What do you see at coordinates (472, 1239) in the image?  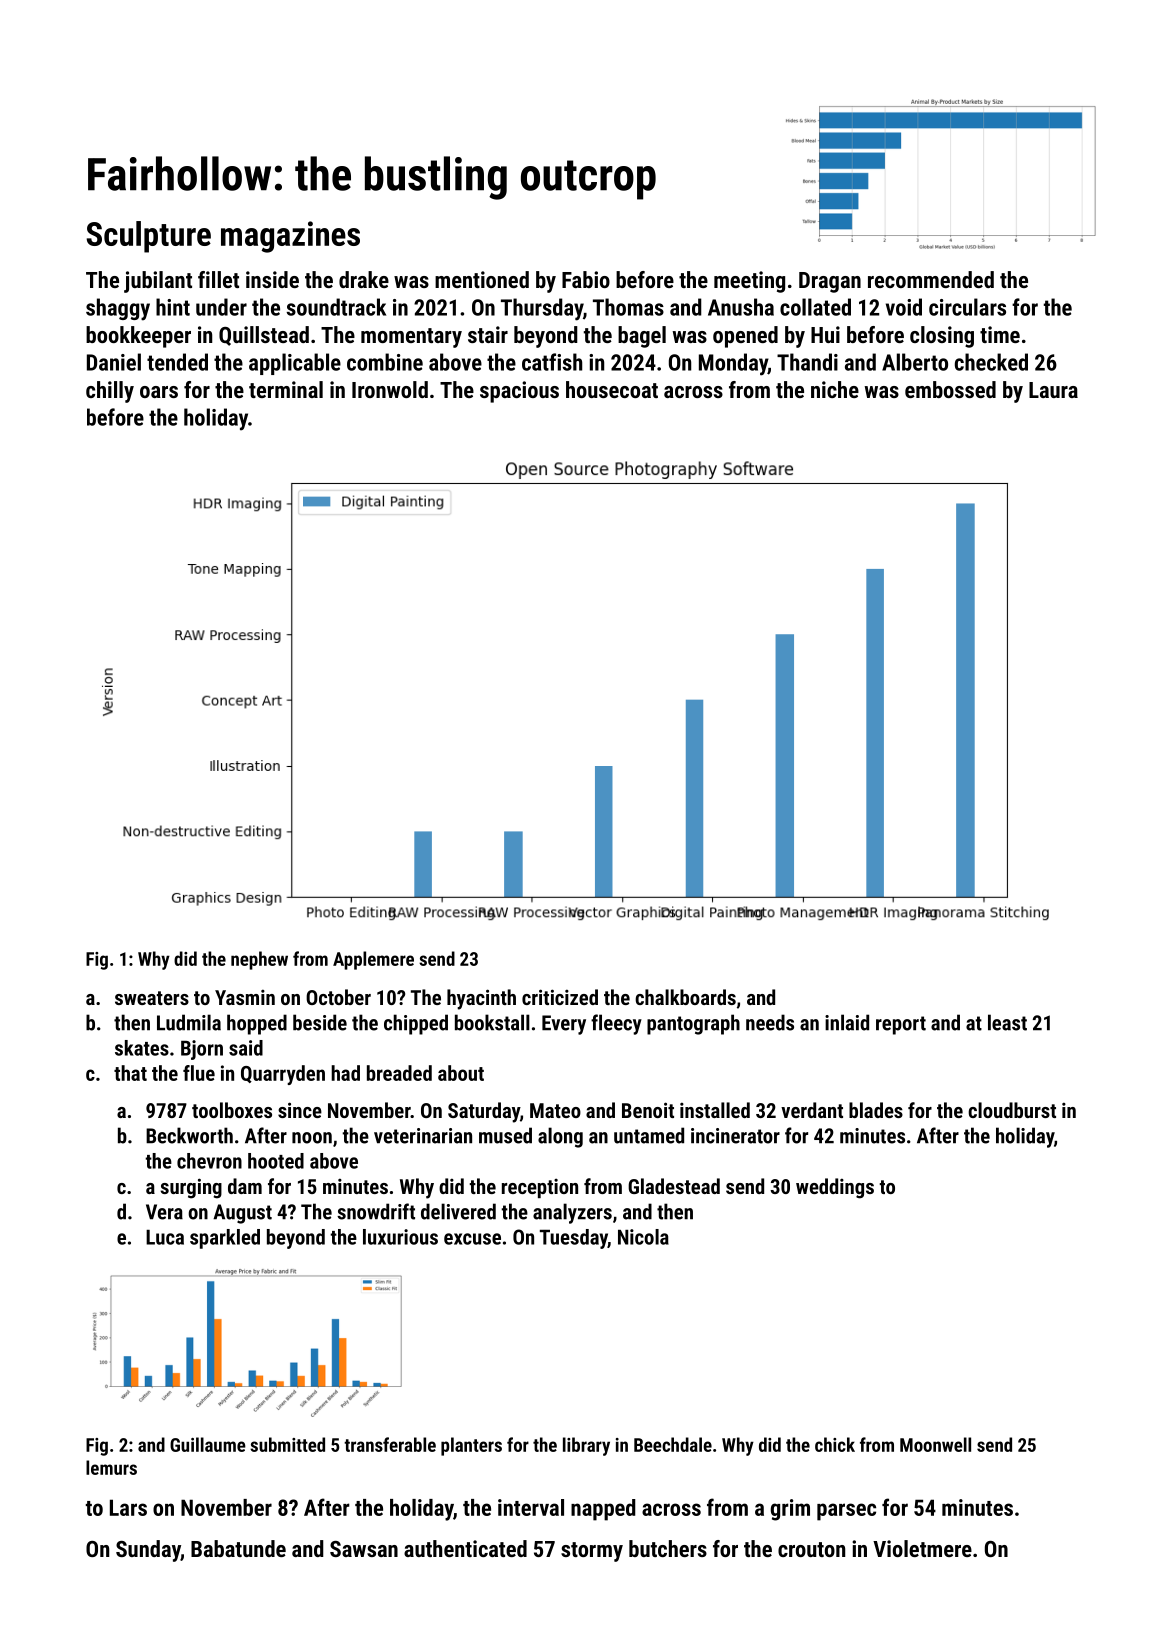 I see `excuse` at bounding box center [472, 1239].
